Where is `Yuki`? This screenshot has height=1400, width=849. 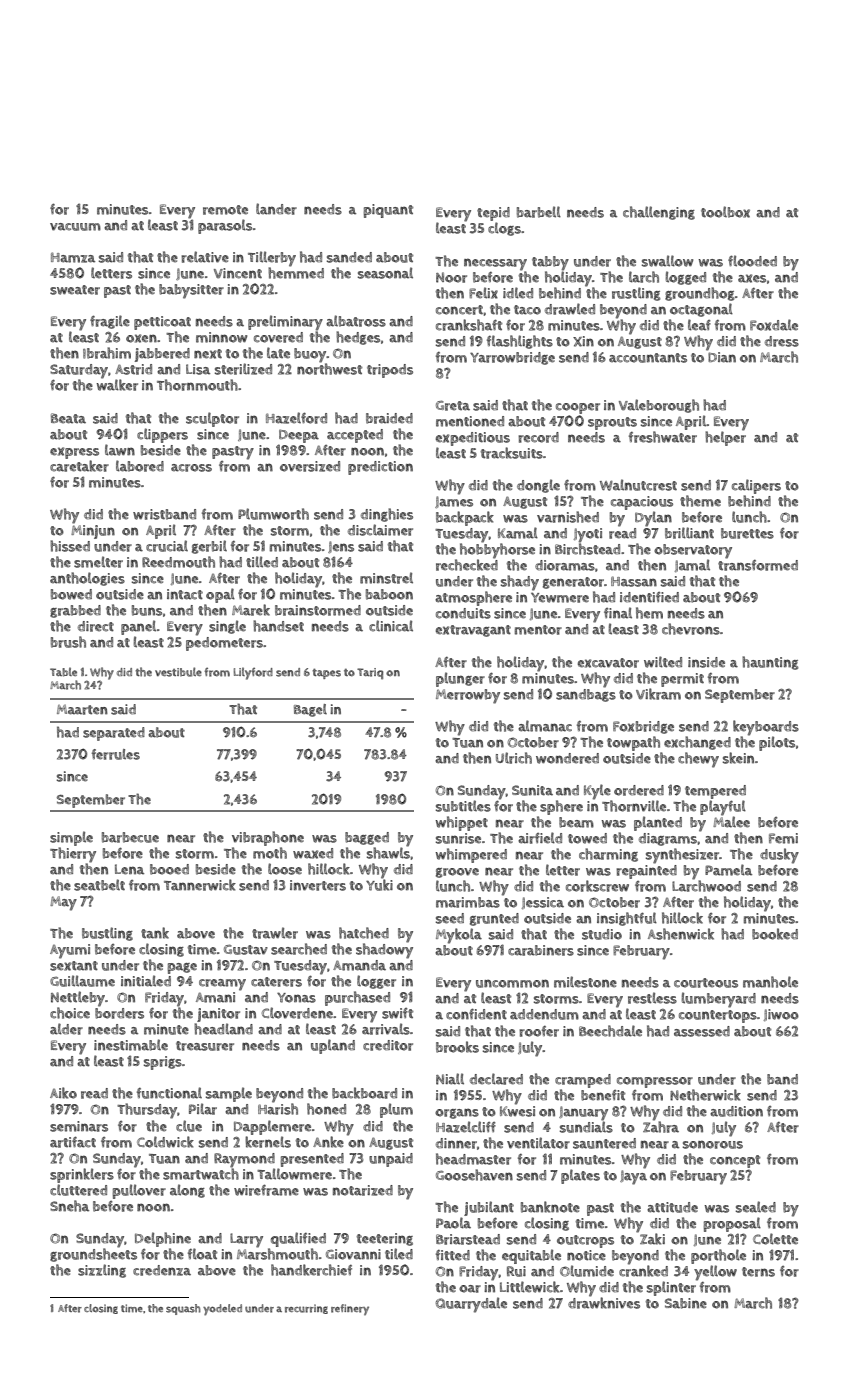
Yuki is located at coordinates (379, 885).
